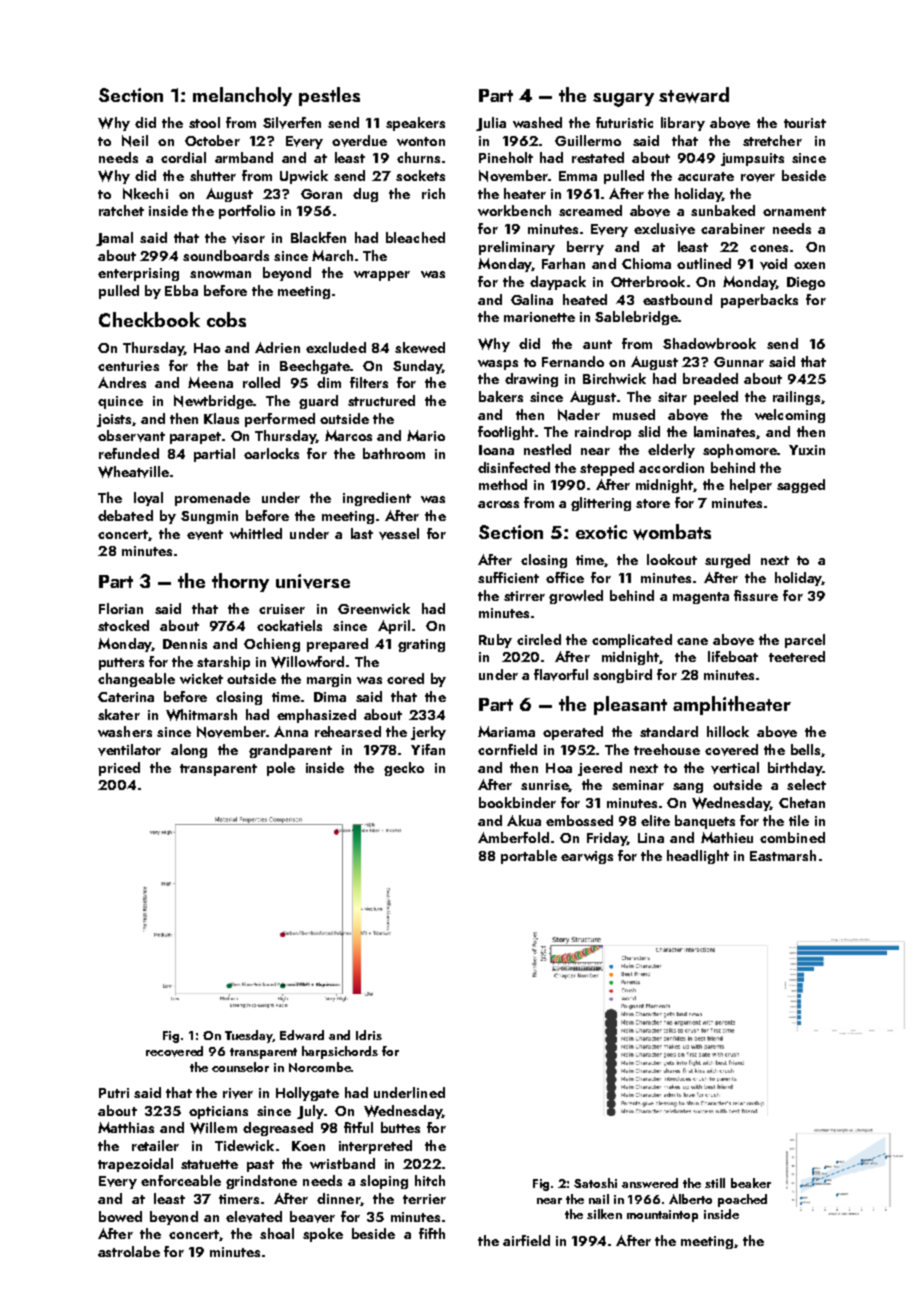  I want to click on operated, so click(573, 733).
